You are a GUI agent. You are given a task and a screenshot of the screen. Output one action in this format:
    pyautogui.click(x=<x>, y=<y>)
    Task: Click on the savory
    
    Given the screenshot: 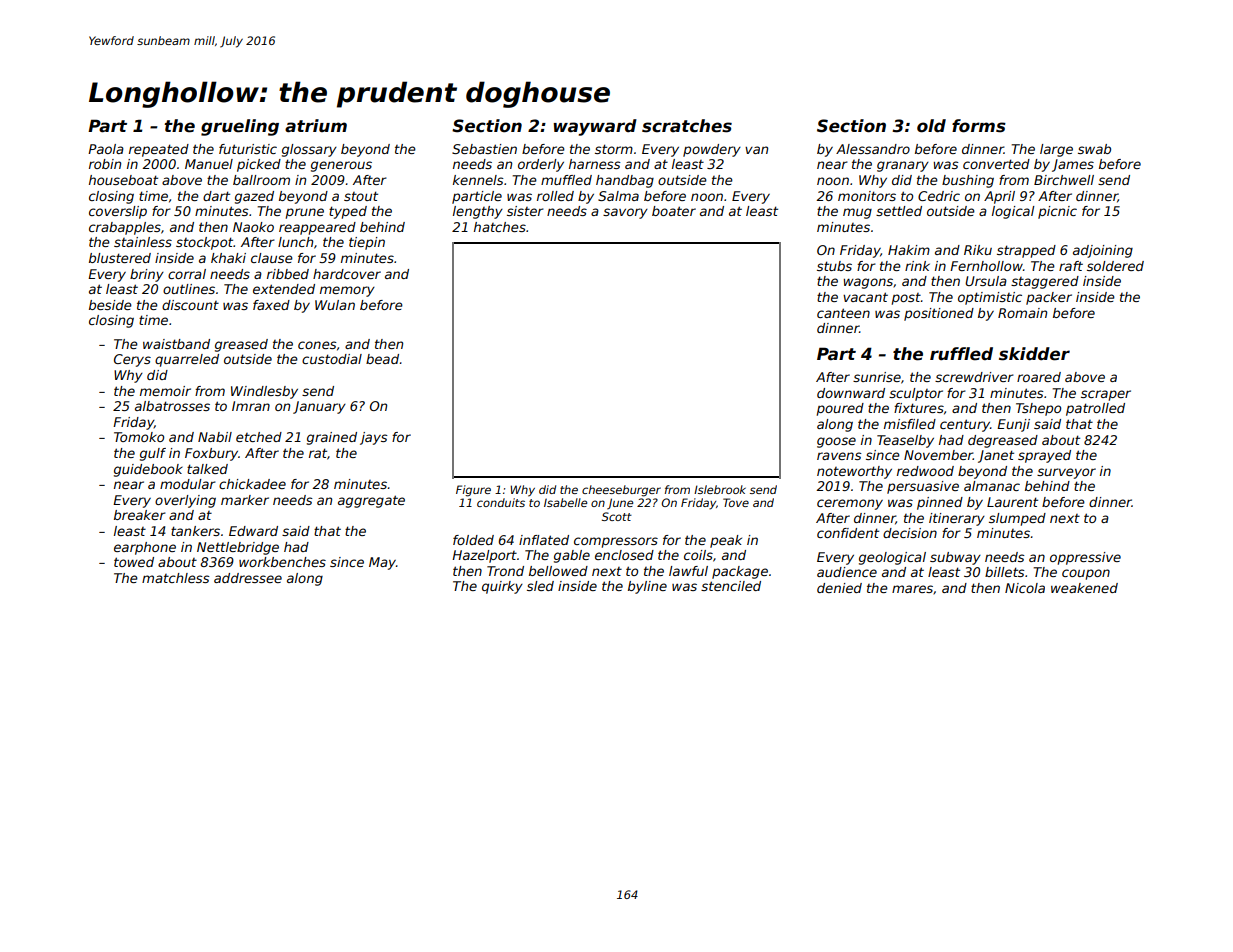 What is the action you would take?
    pyautogui.click(x=625, y=213)
